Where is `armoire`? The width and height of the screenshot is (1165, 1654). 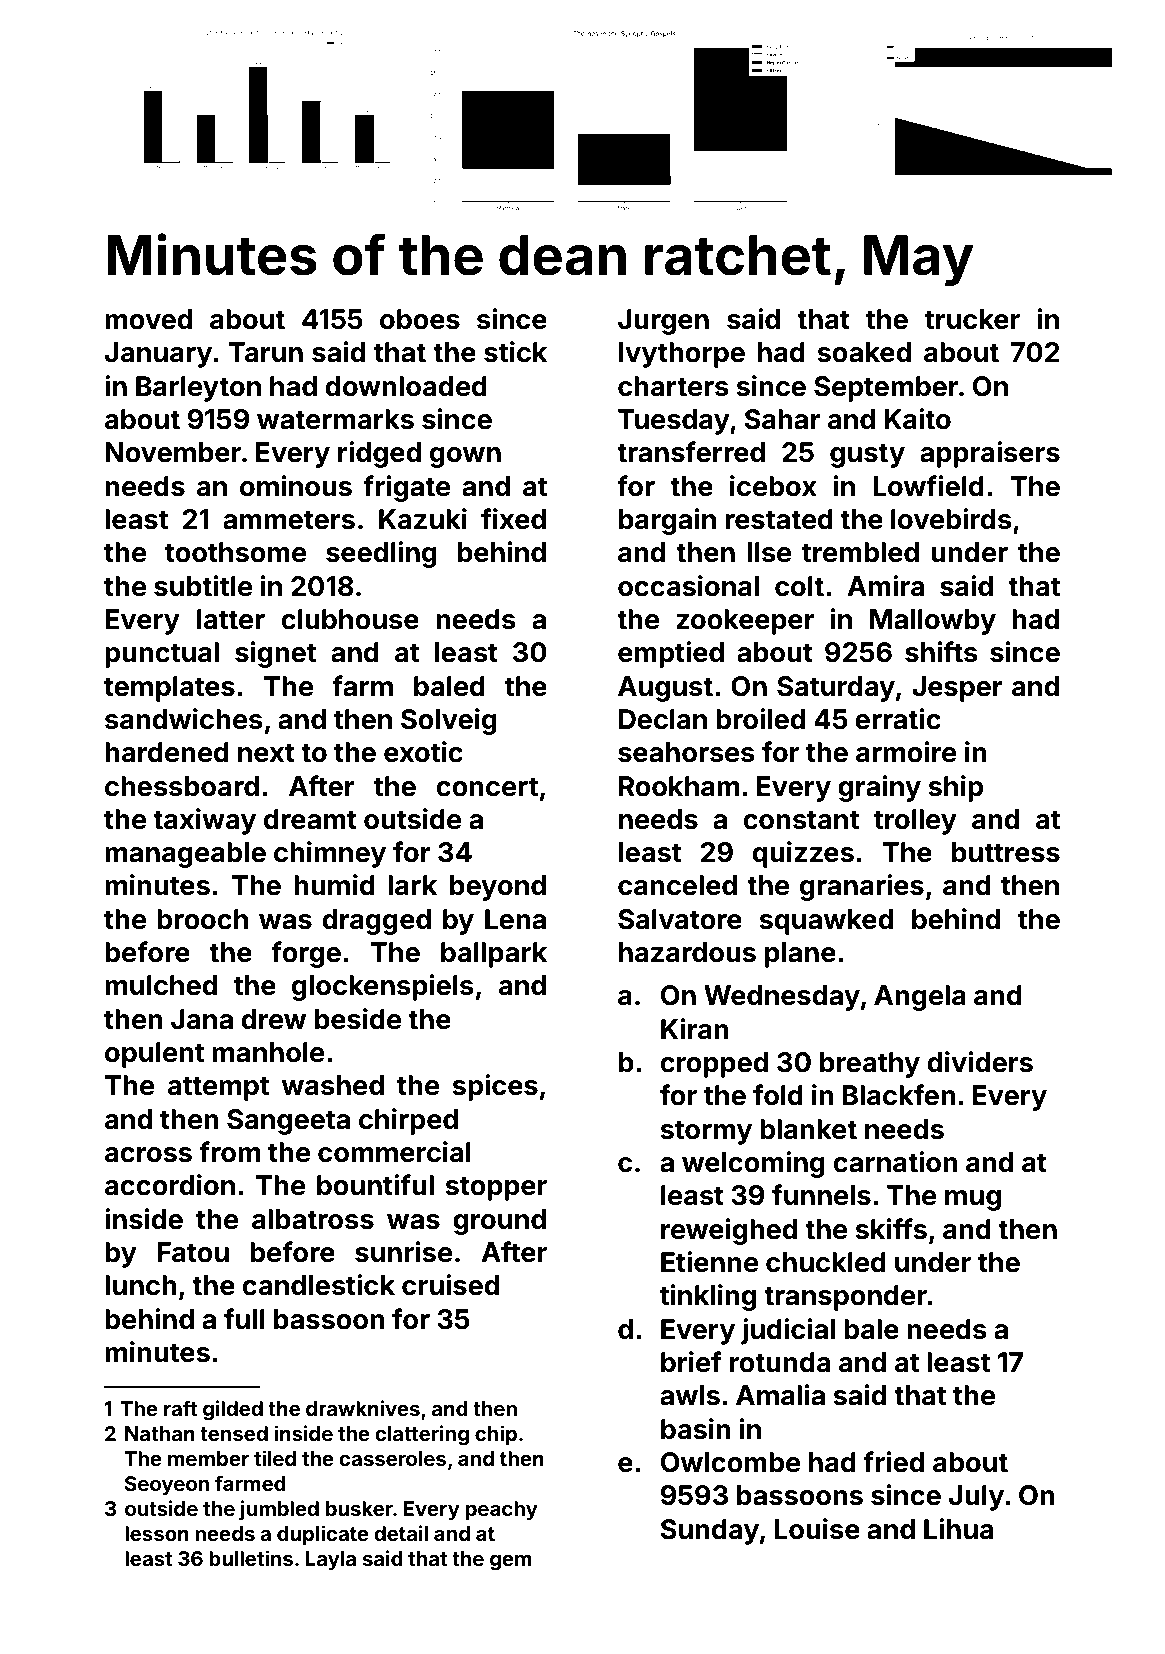
armoire is located at coordinates (906, 752).
